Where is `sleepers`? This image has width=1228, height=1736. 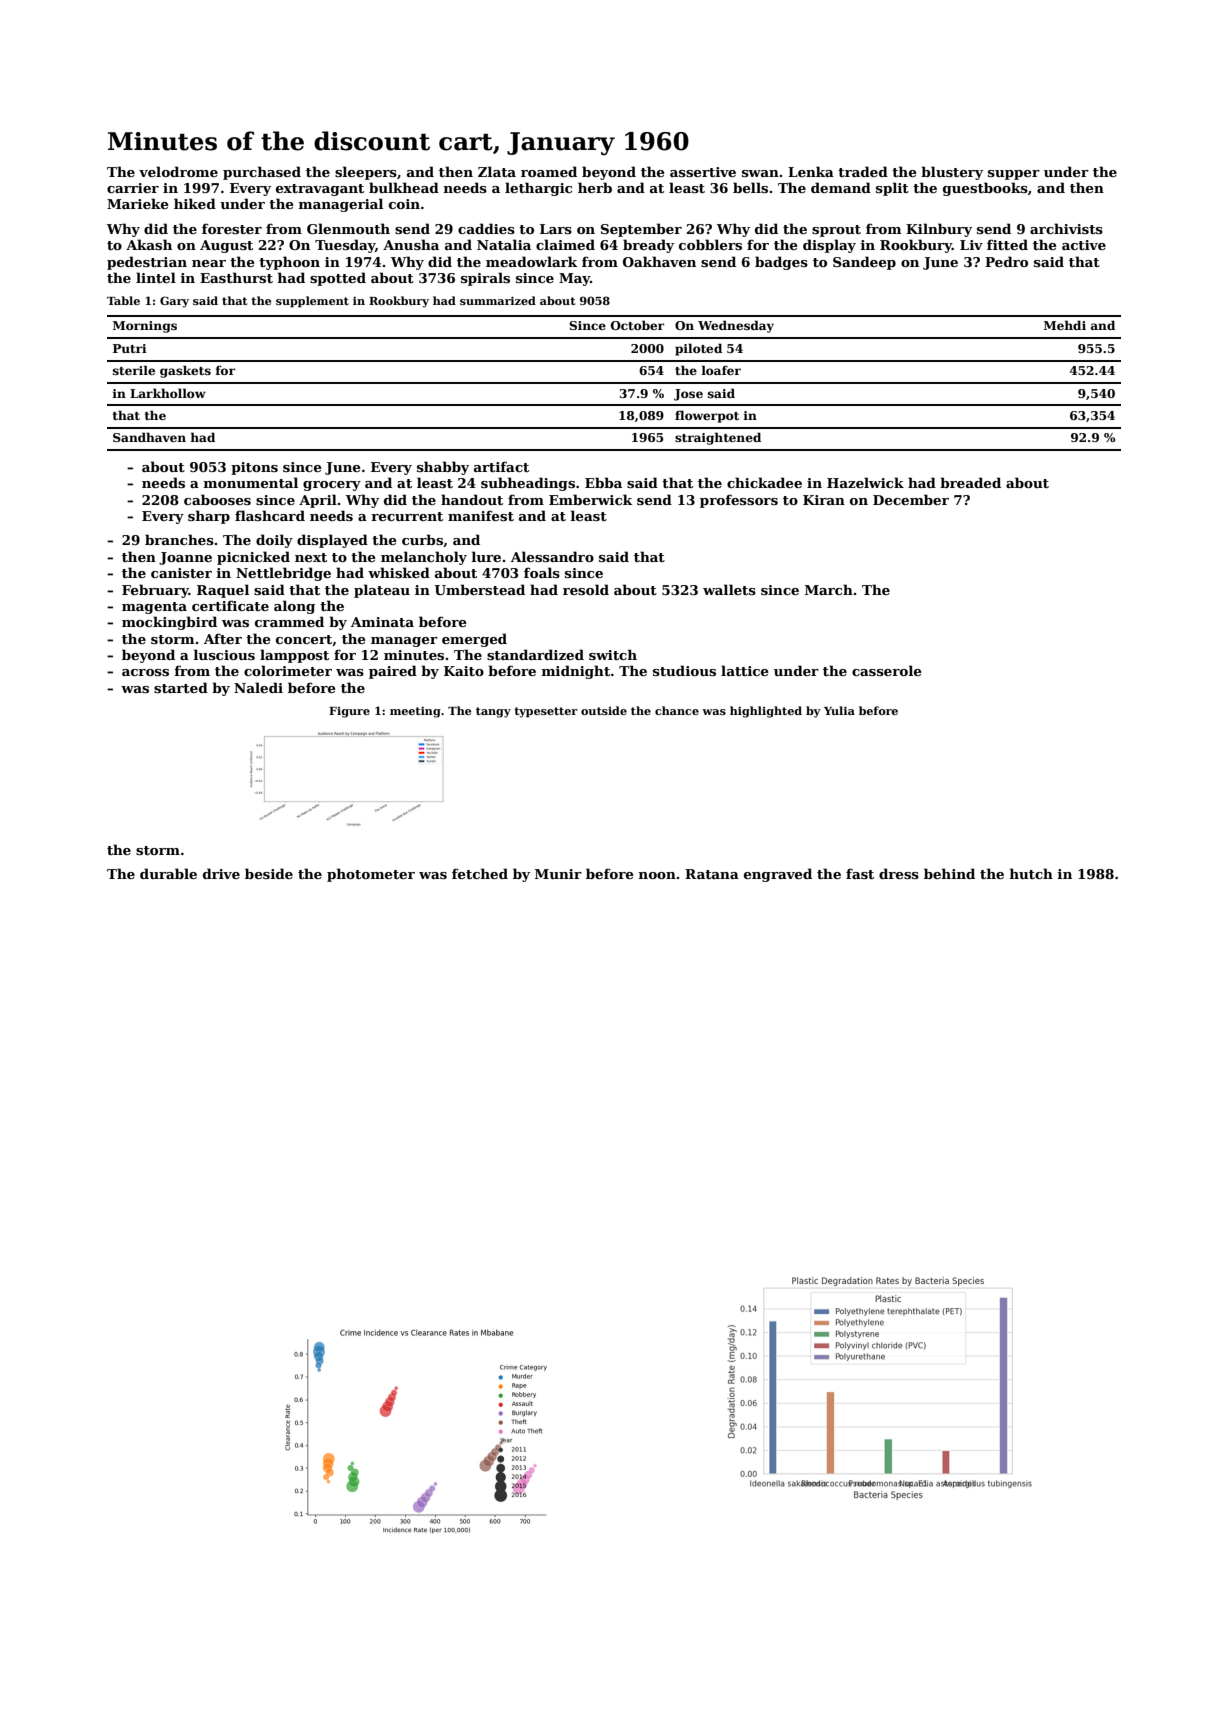
sleepers is located at coordinates (366, 173).
